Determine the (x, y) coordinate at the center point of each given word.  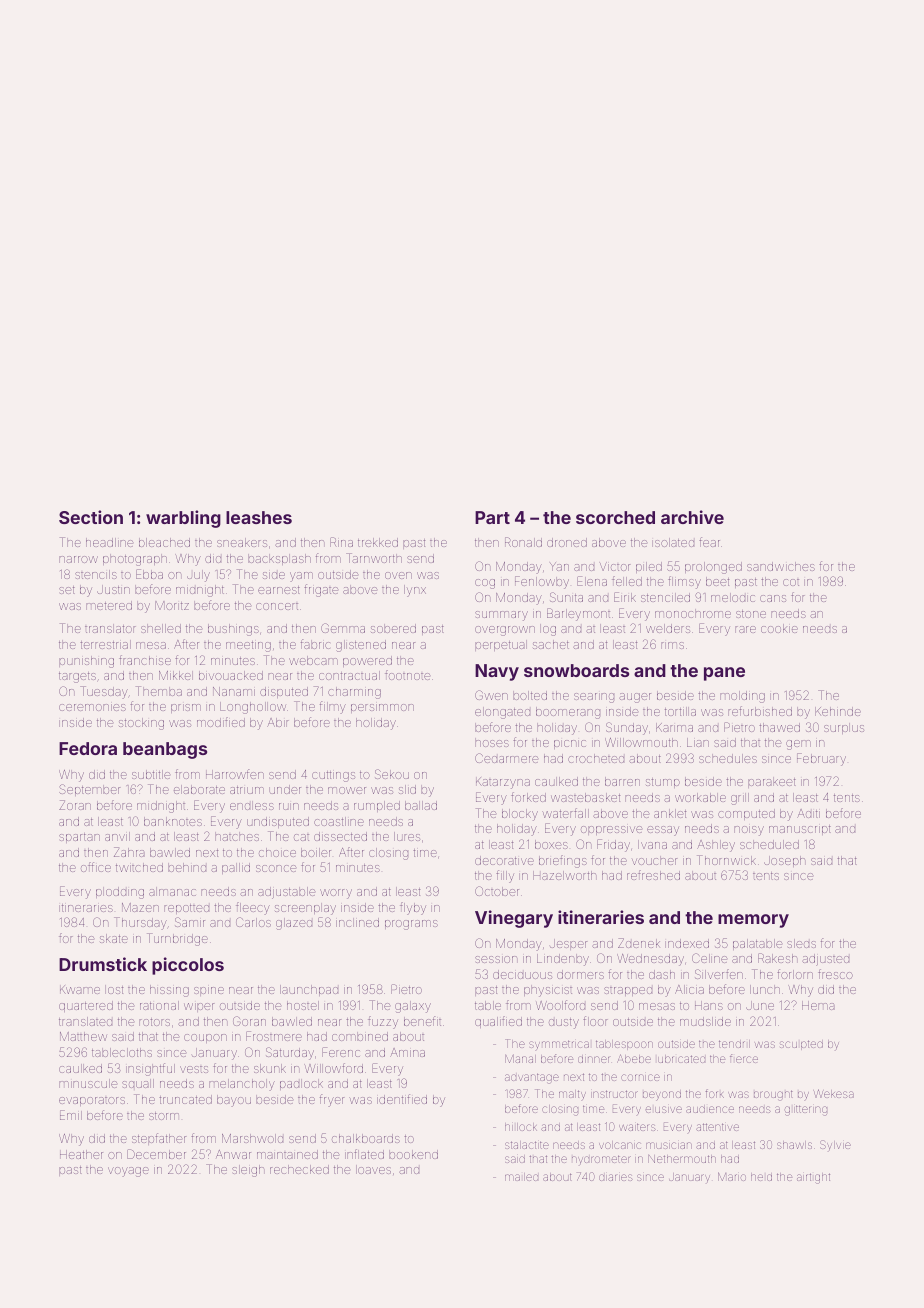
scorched (615, 517)
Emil (71, 1115)
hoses (492, 742)
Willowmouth (641, 742)
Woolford (560, 1005)
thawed (779, 727)
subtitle (151, 774)
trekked (378, 542)
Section (91, 517)
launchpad (309, 990)
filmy (333, 707)
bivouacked (231, 675)
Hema (818, 1005)
